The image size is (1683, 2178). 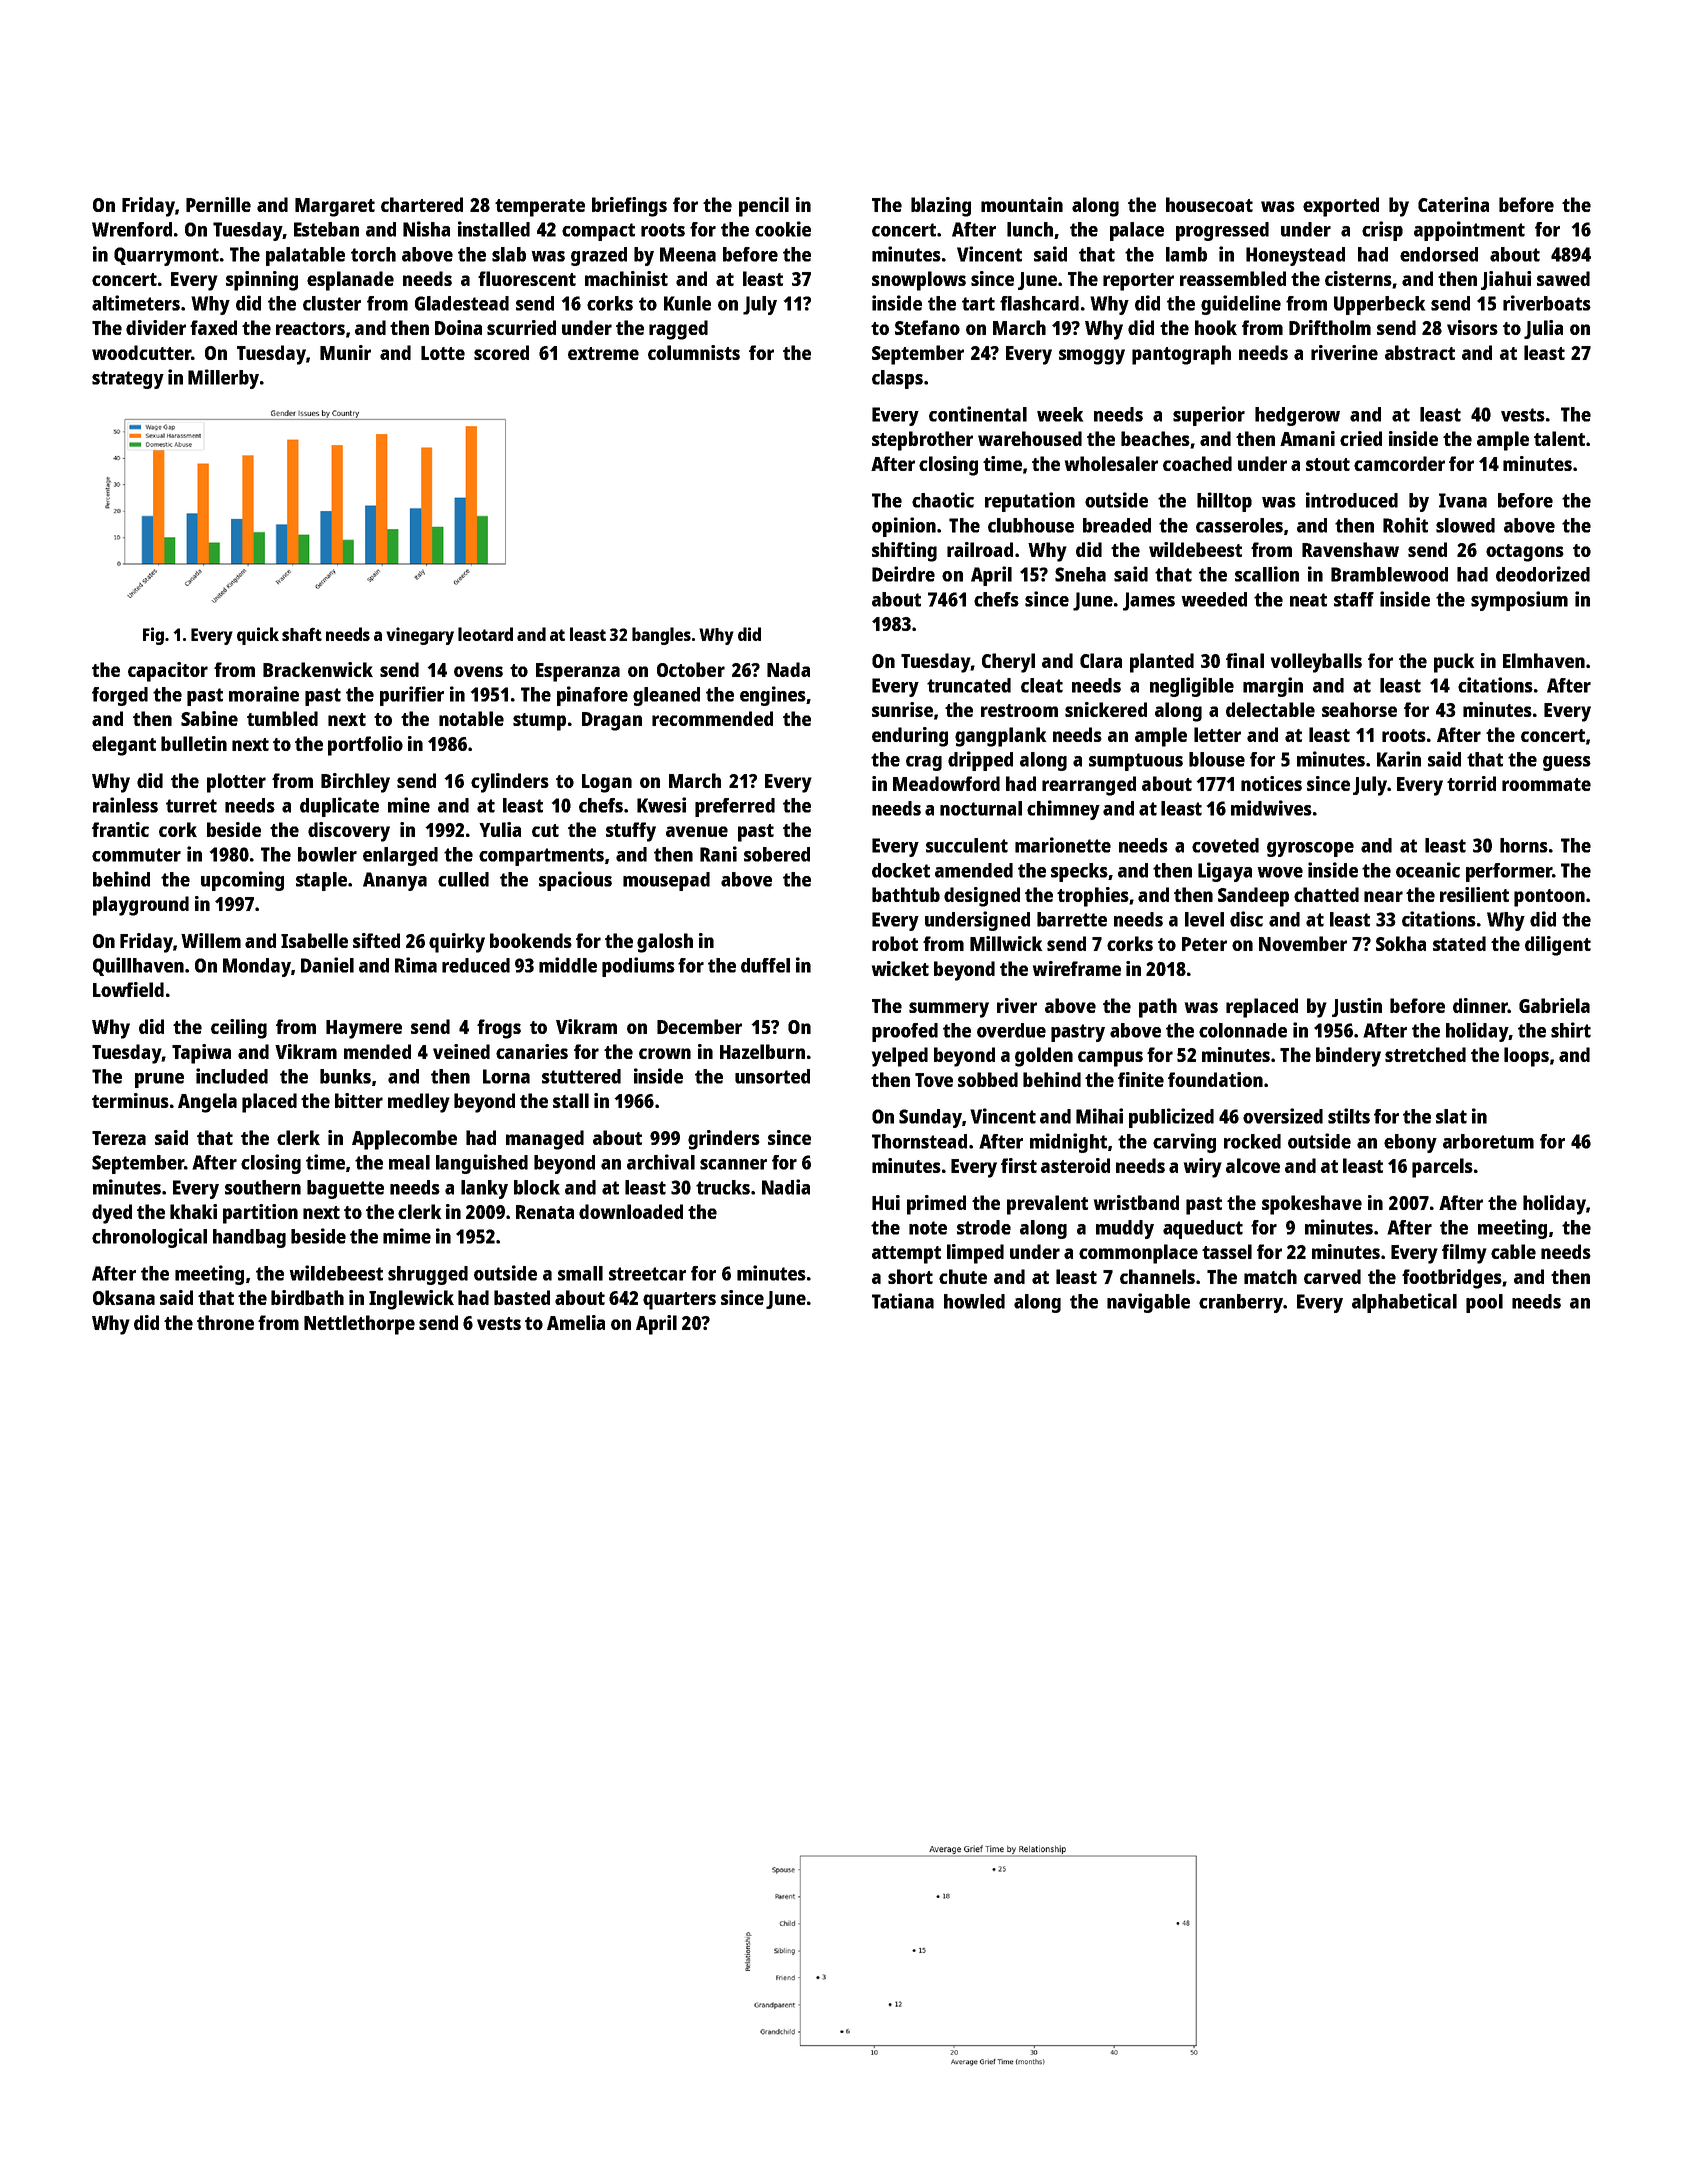 What do you see at coordinates (223, 379) in the screenshot?
I see `Millerby` at bounding box center [223, 379].
